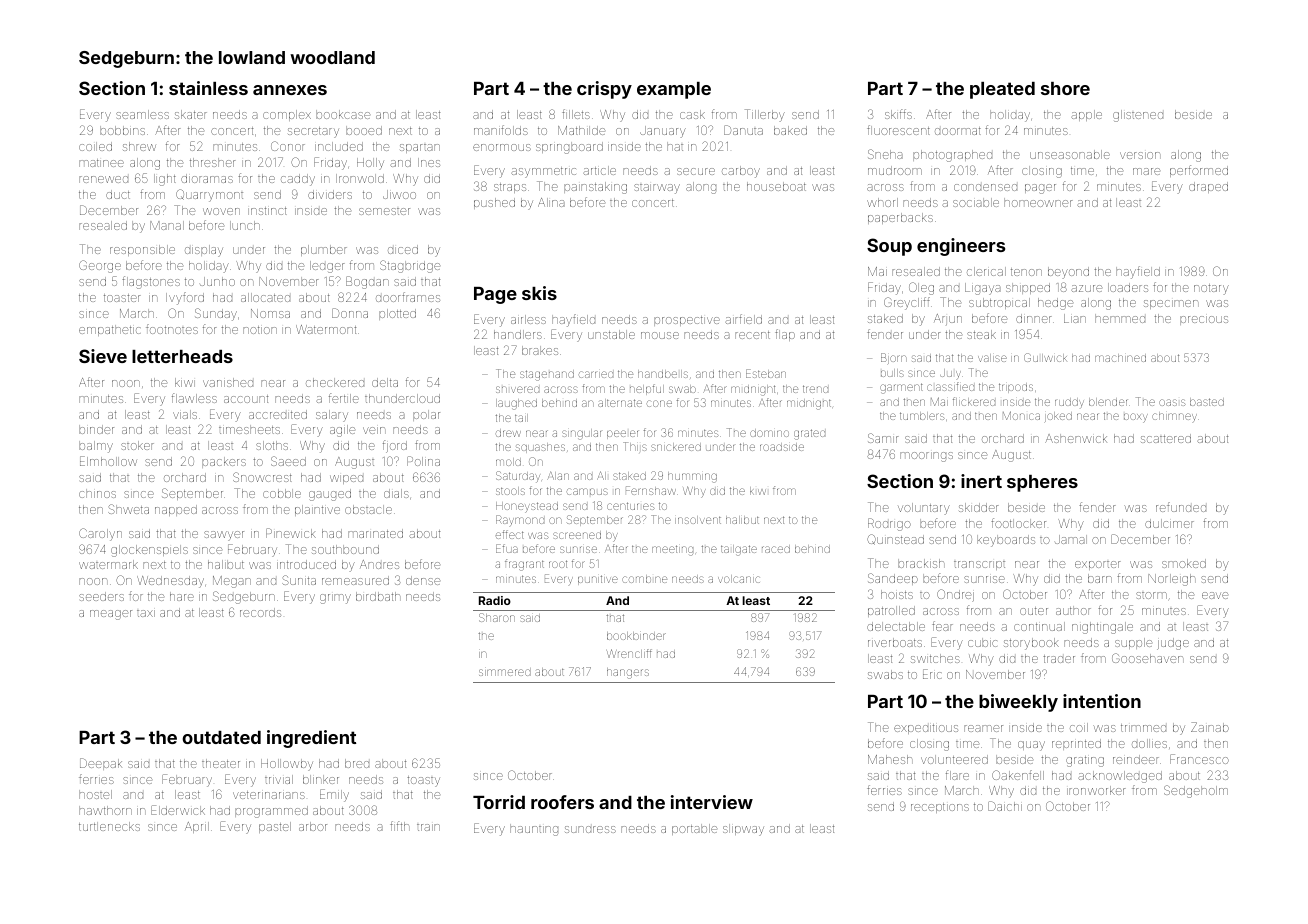 Image resolution: width=1308 pixels, height=924 pixels. I want to click on scattered, so click(1166, 438).
